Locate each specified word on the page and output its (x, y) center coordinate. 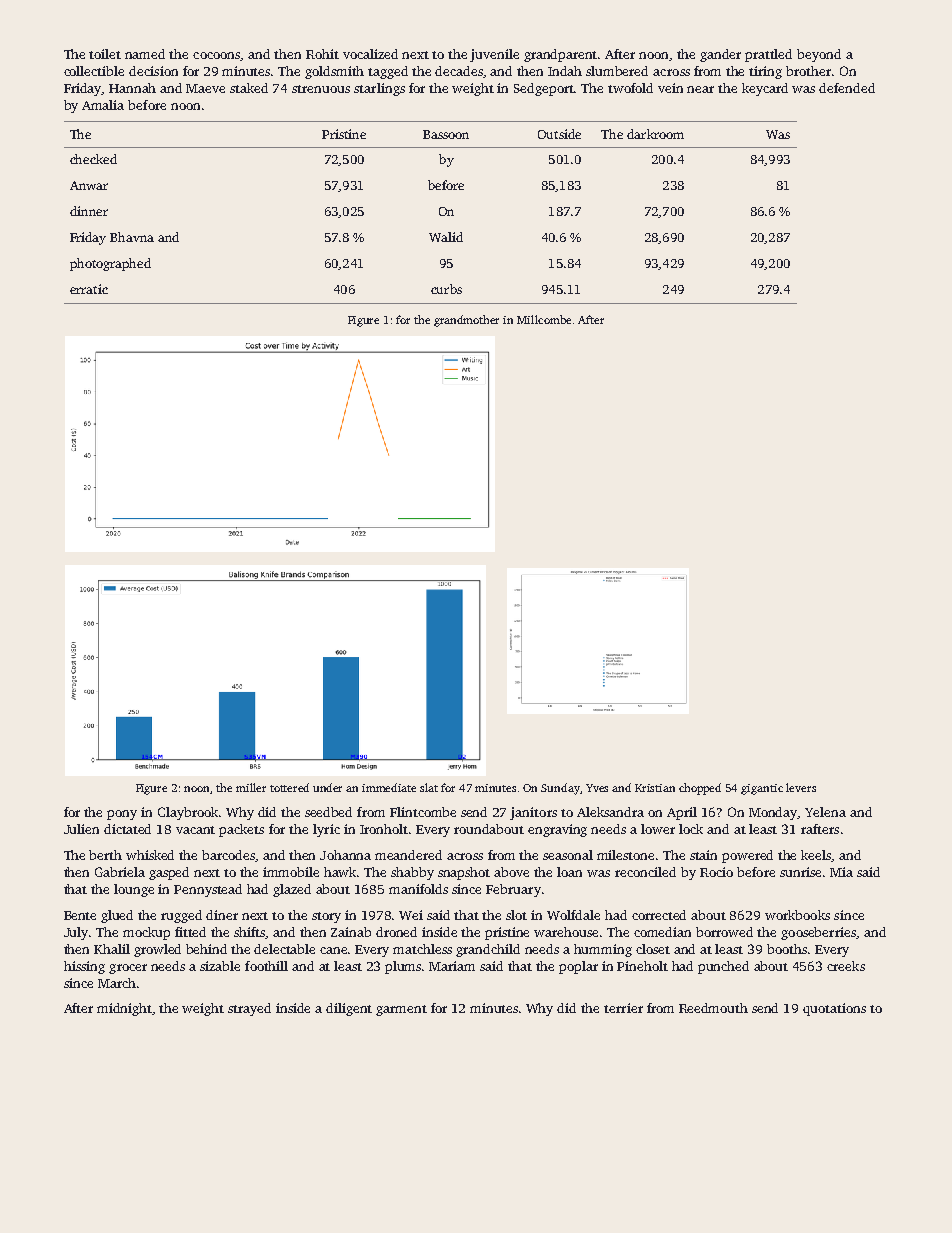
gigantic (762, 789)
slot (516, 915)
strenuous (321, 89)
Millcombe (544, 319)
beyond (819, 55)
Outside (559, 134)
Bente (80, 915)
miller (251, 787)
